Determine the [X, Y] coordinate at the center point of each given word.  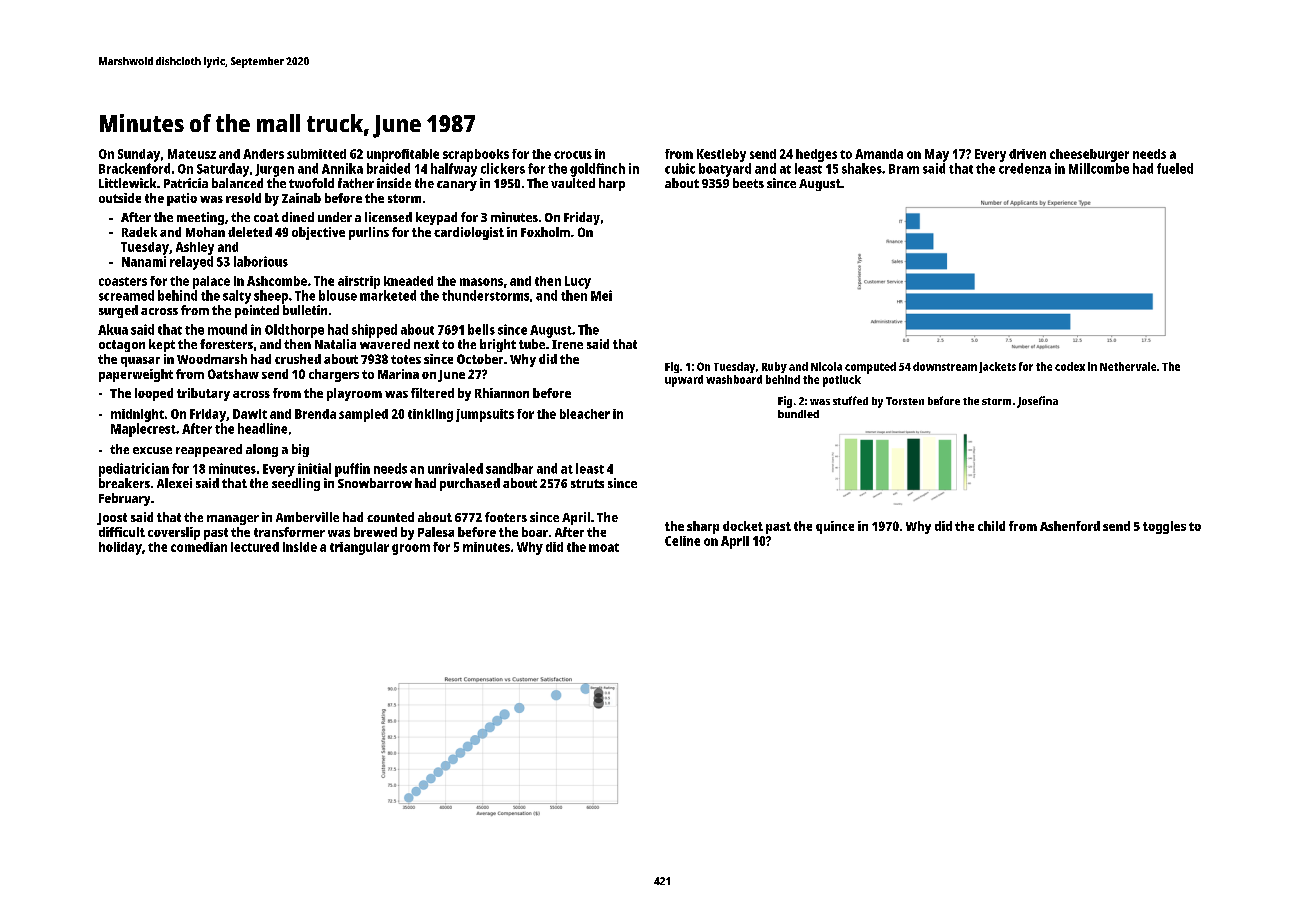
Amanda [879, 154]
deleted [250, 232]
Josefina [1037, 402]
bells [481, 329]
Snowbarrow [375, 483]
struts [587, 483]
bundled [798, 414]
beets [748, 183]
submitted [316, 154]
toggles [1164, 527]
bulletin [305, 310]
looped [154, 394]
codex [1070, 366]
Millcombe [1099, 168]
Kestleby [721, 155]
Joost [112, 519]
